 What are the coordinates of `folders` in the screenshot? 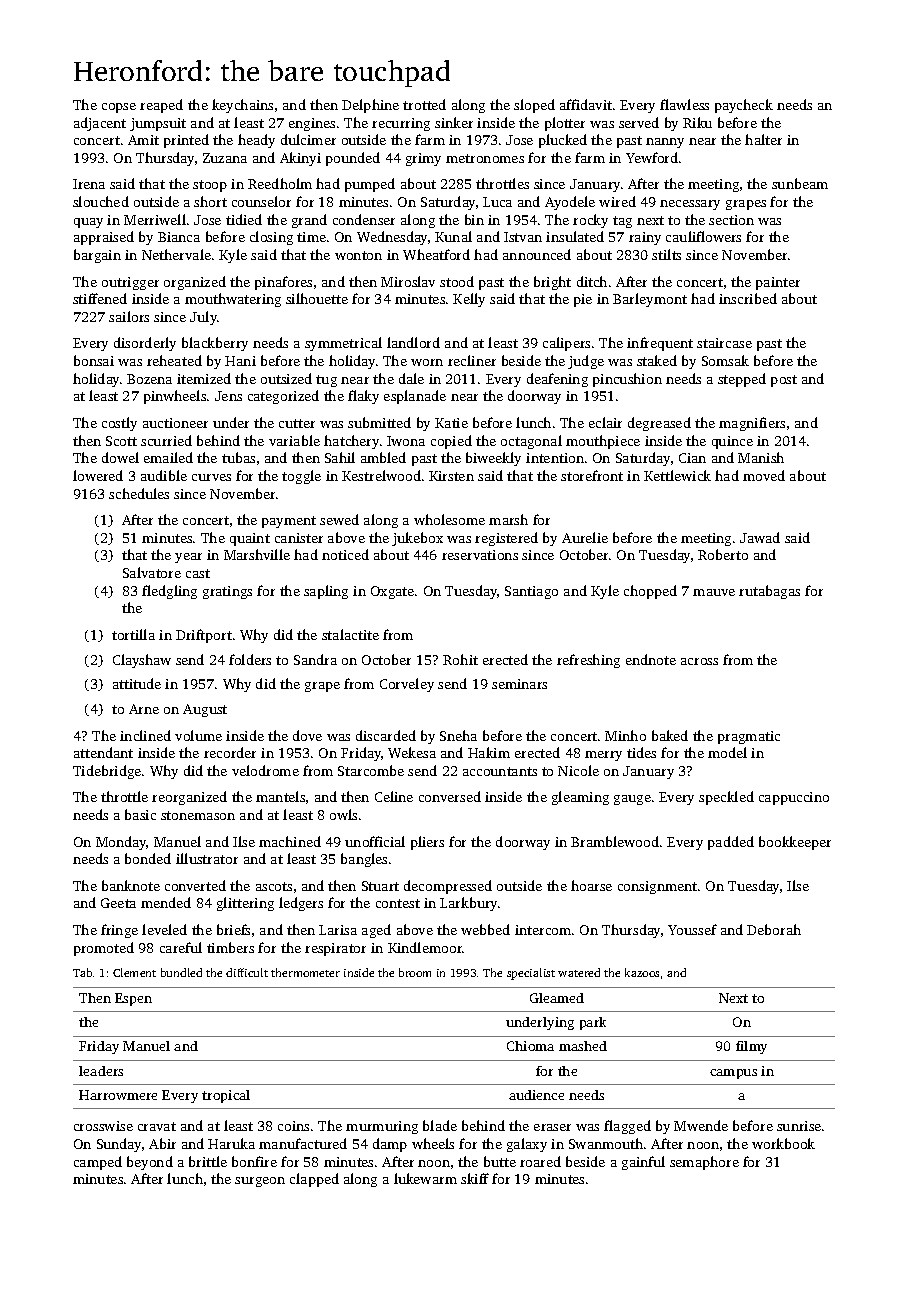 It's located at (250, 659).
